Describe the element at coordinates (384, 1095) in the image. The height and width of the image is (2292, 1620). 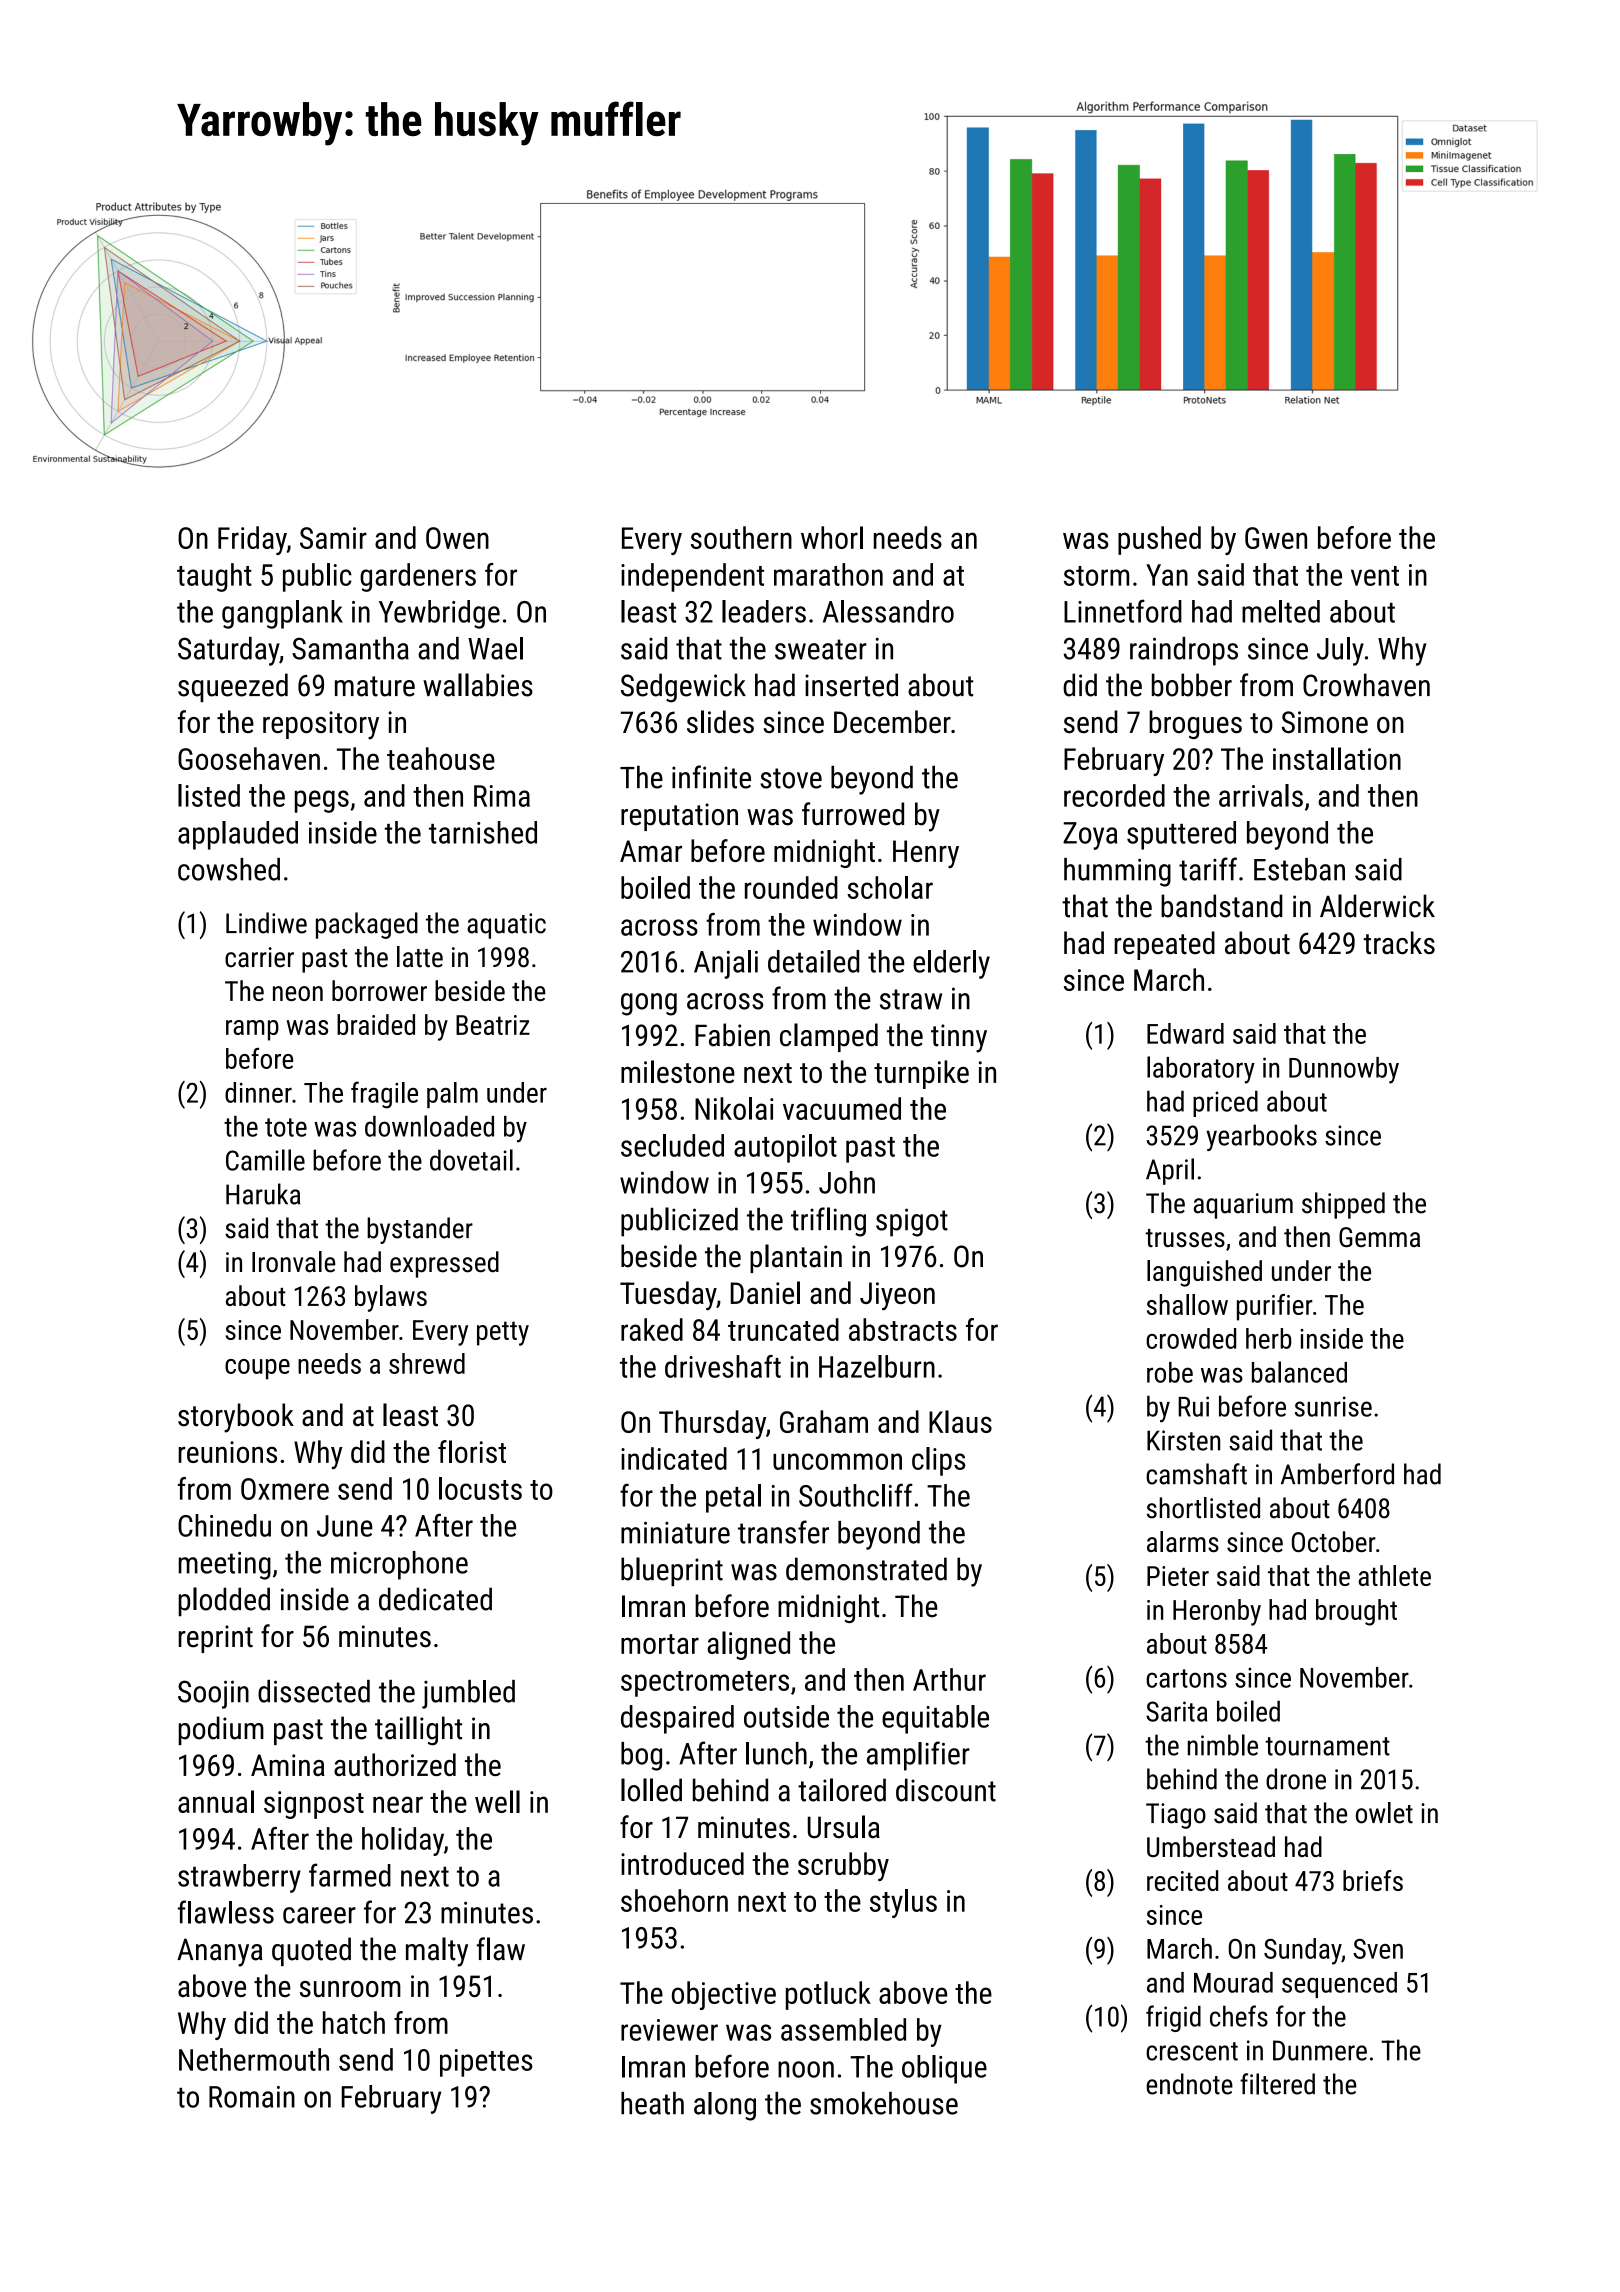
I see `fragile` at that location.
